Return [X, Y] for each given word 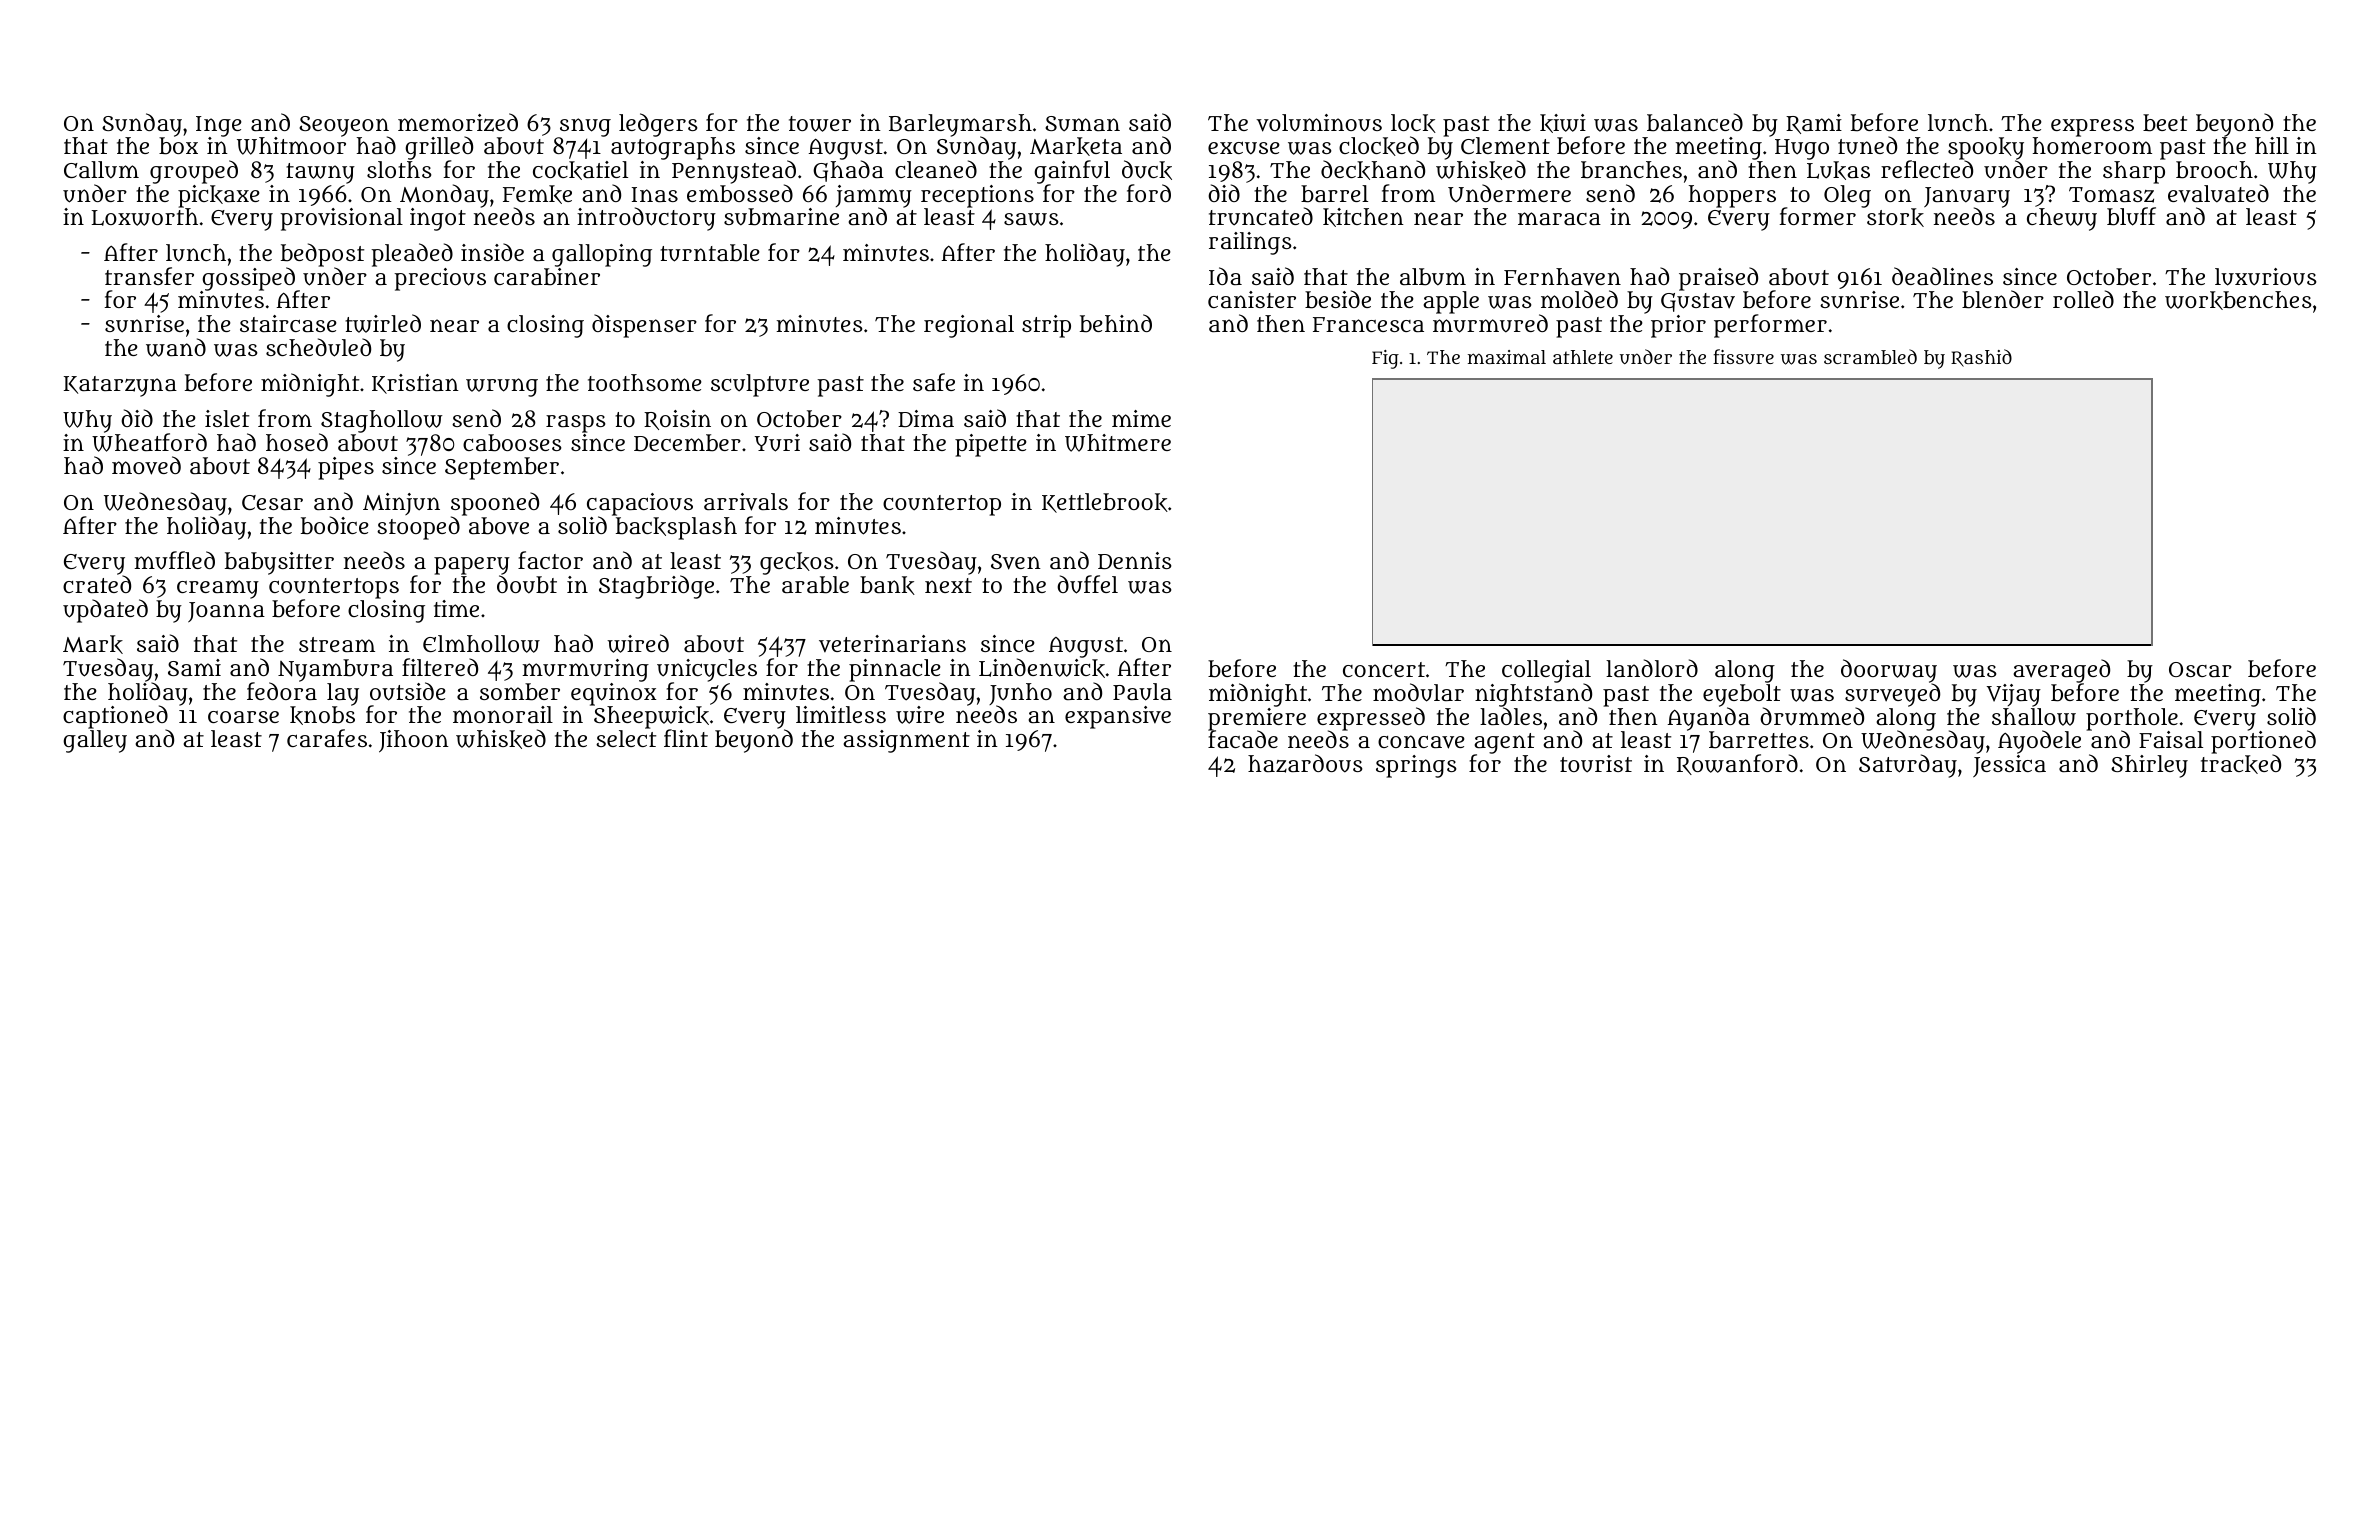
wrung [502, 387]
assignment [906, 741]
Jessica [2009, 766]
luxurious [2266, 277]
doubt [527, 585]
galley [95, 741]
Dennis [1135, 560]
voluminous [1319, 123]
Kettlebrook [1105, 503]
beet [2165, 123]
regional [969, 326]
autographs [673, 148]
